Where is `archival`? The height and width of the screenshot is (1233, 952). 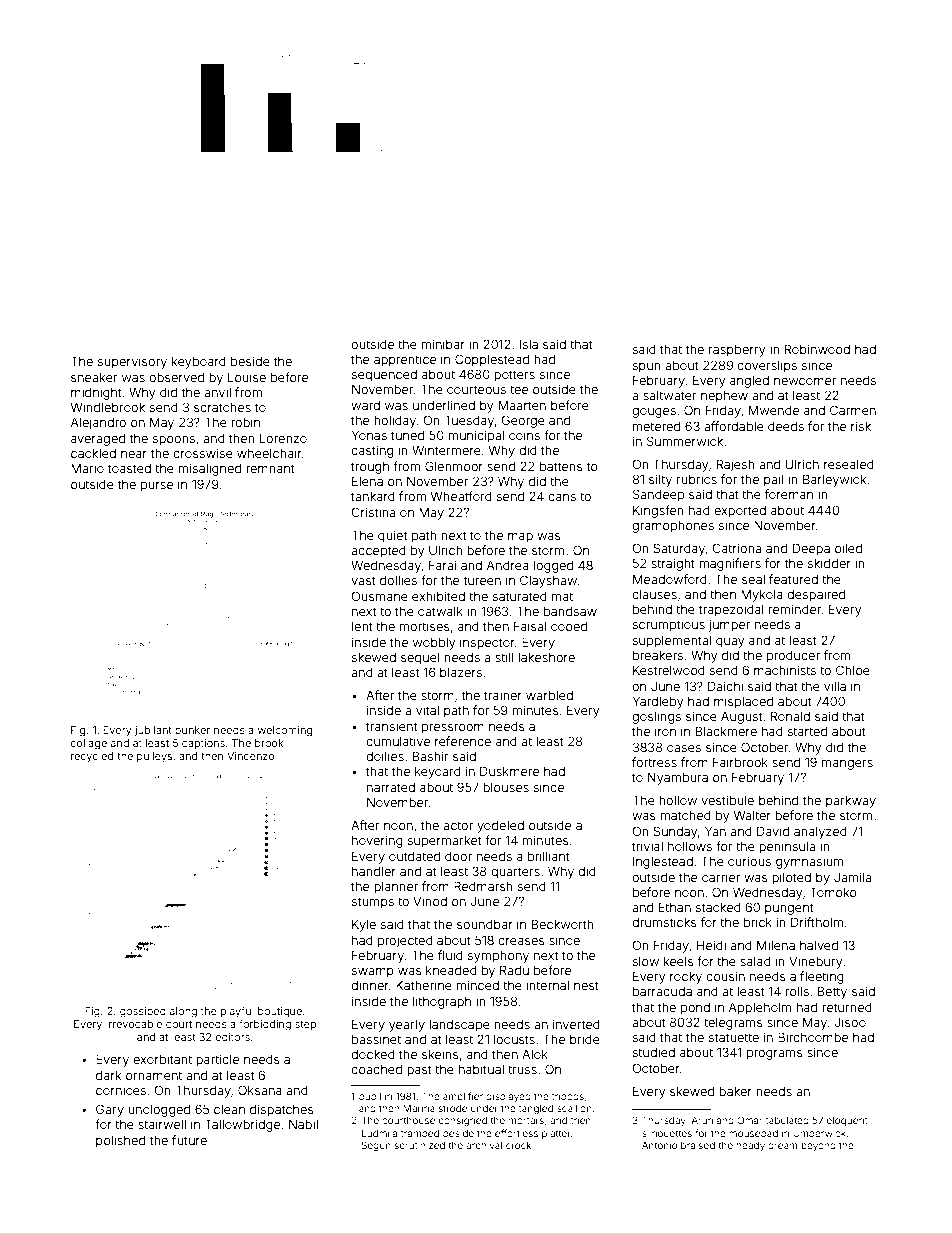 archival is located at coordinates (484, 1145).
